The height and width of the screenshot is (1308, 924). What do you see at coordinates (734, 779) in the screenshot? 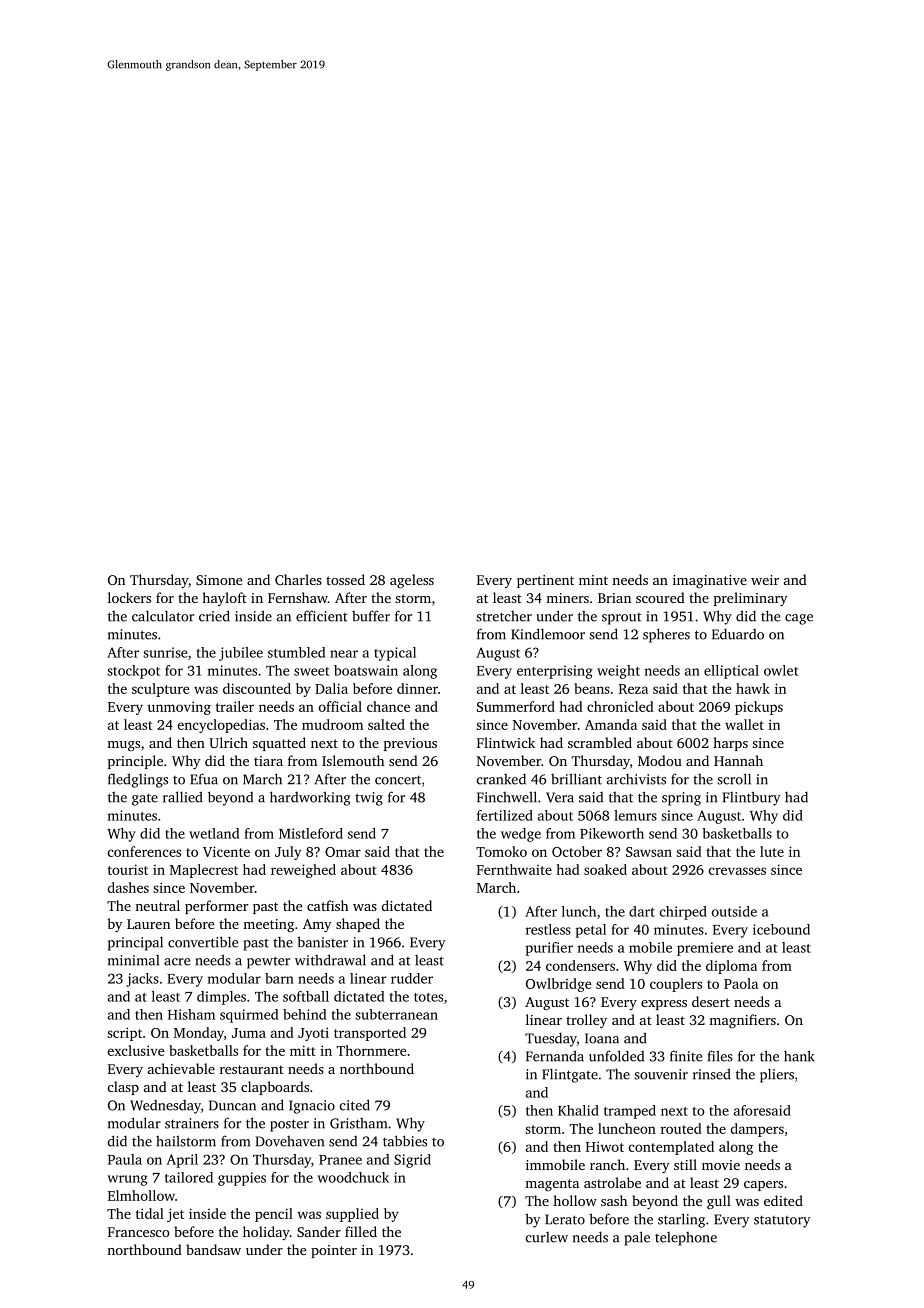
I see `scroll` at bounding box center [734, 779].
